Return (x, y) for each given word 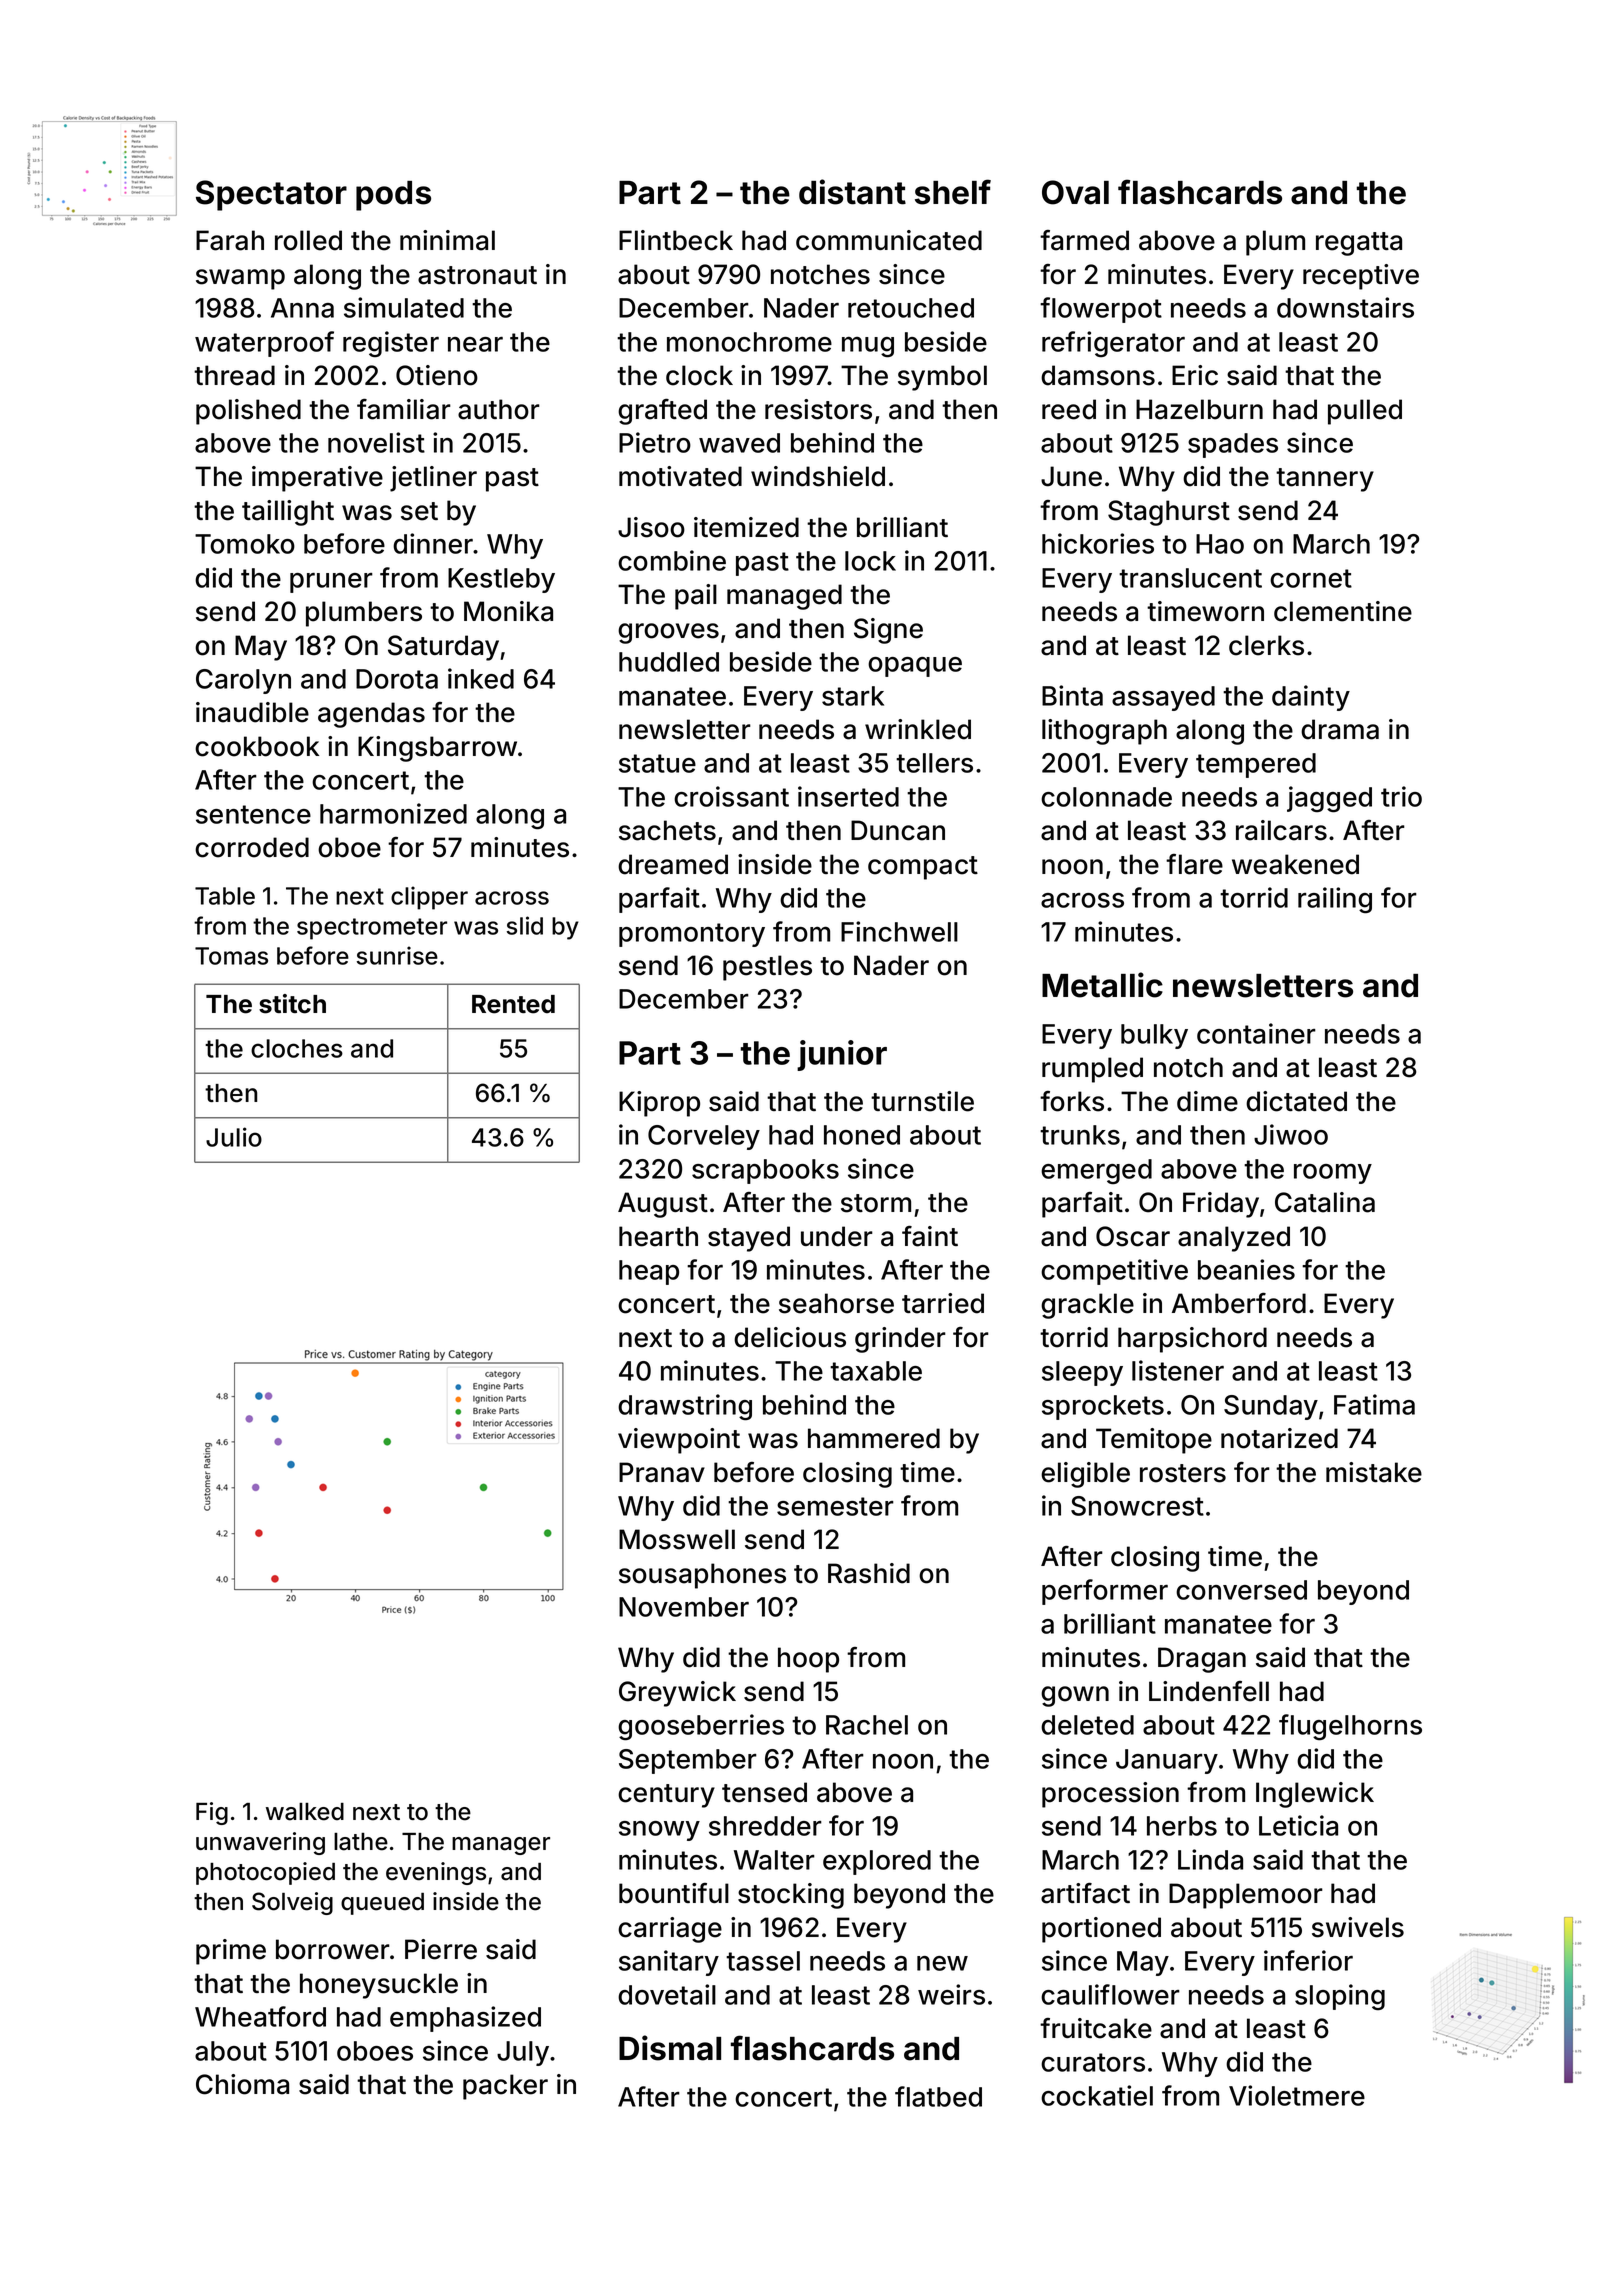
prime (231, 1952)
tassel (763, 1961)
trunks (1080, 1135)
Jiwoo (1291, 1134)
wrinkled (918, 729)
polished (248, 412)
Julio (234, 1137)
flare (1194, 864)
